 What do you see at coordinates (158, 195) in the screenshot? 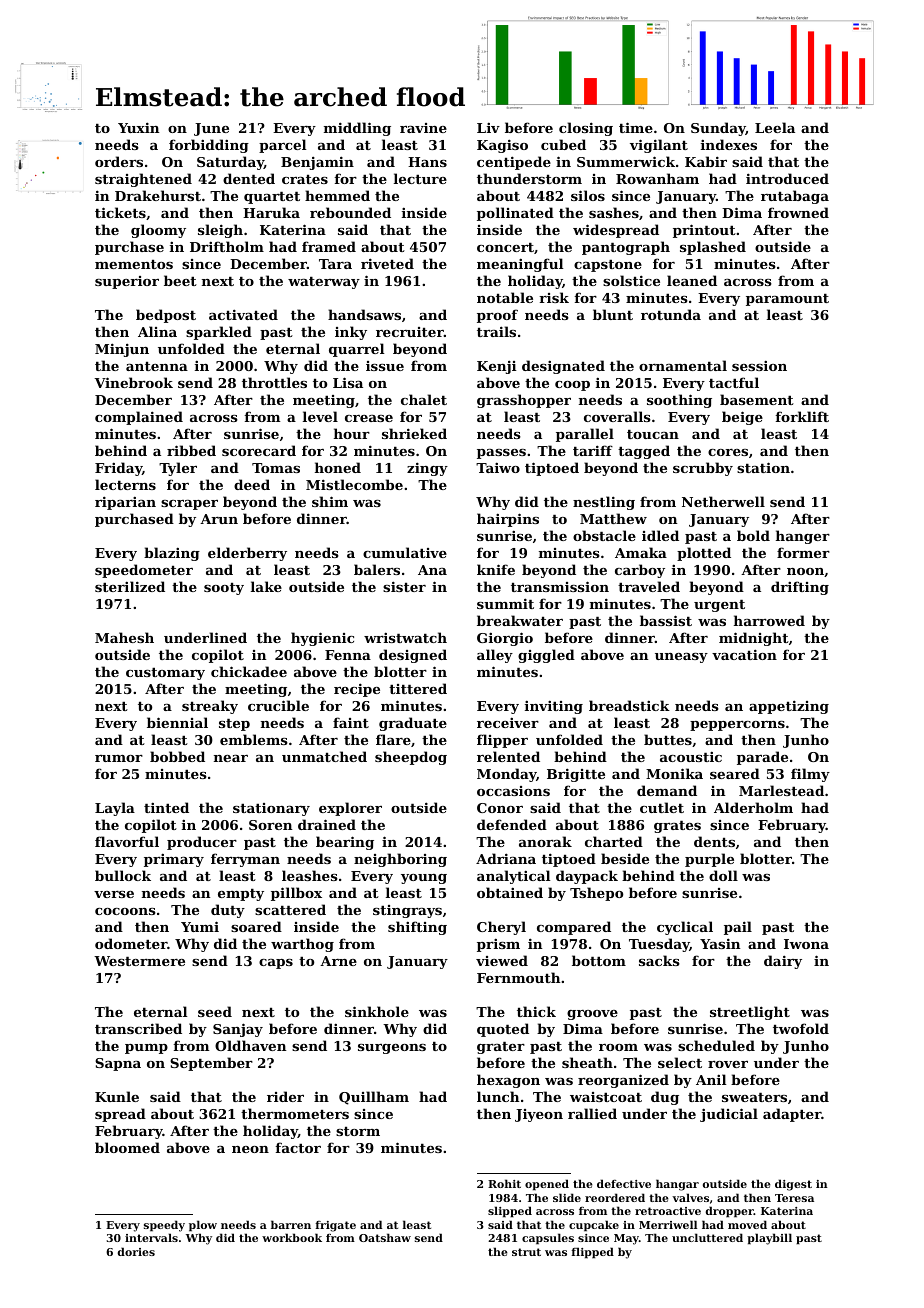
I see `Drakehurst` at bounding box center [158, 195].
